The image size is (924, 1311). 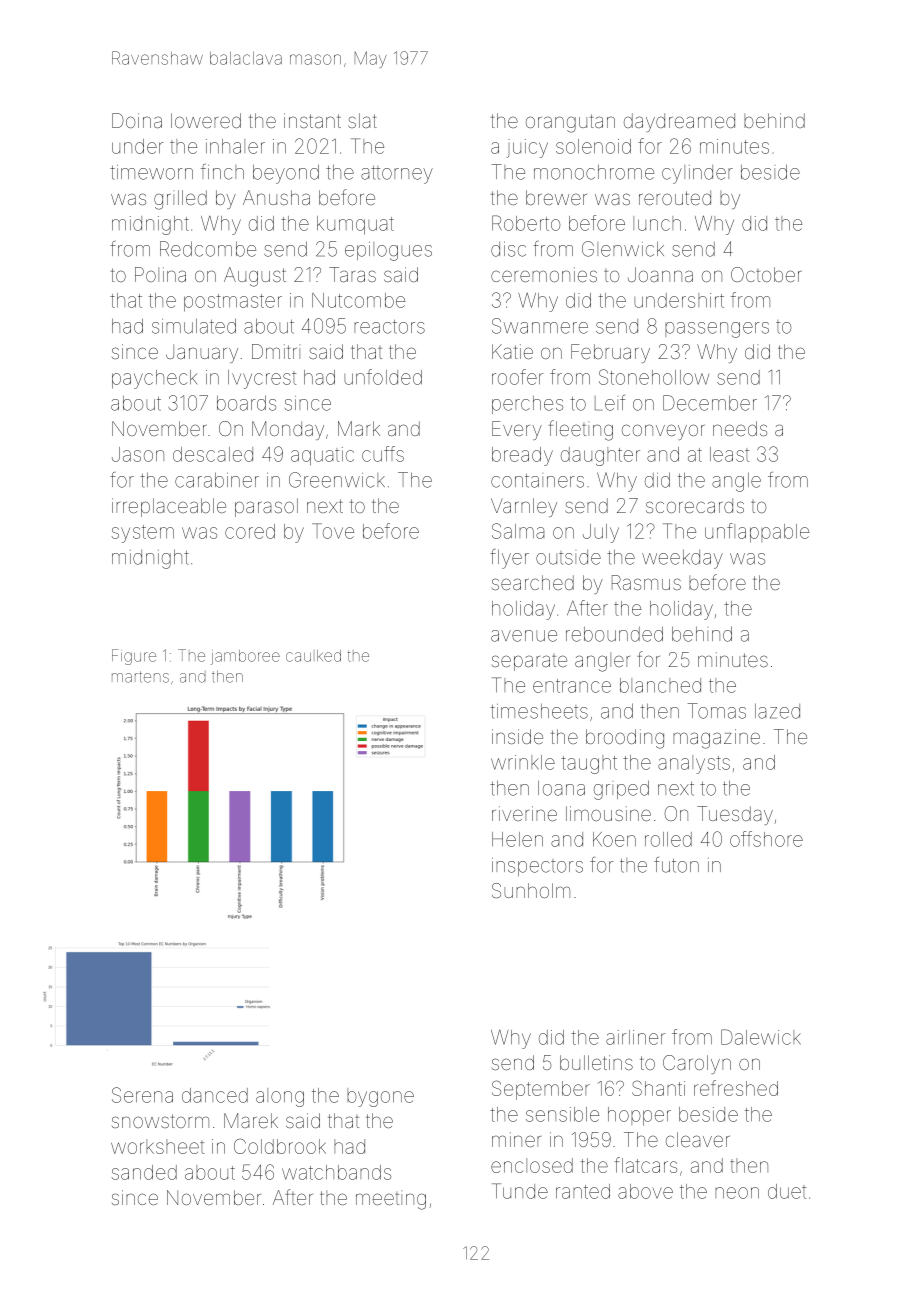 I want to click on Tove, so click(x=333, y=531).
